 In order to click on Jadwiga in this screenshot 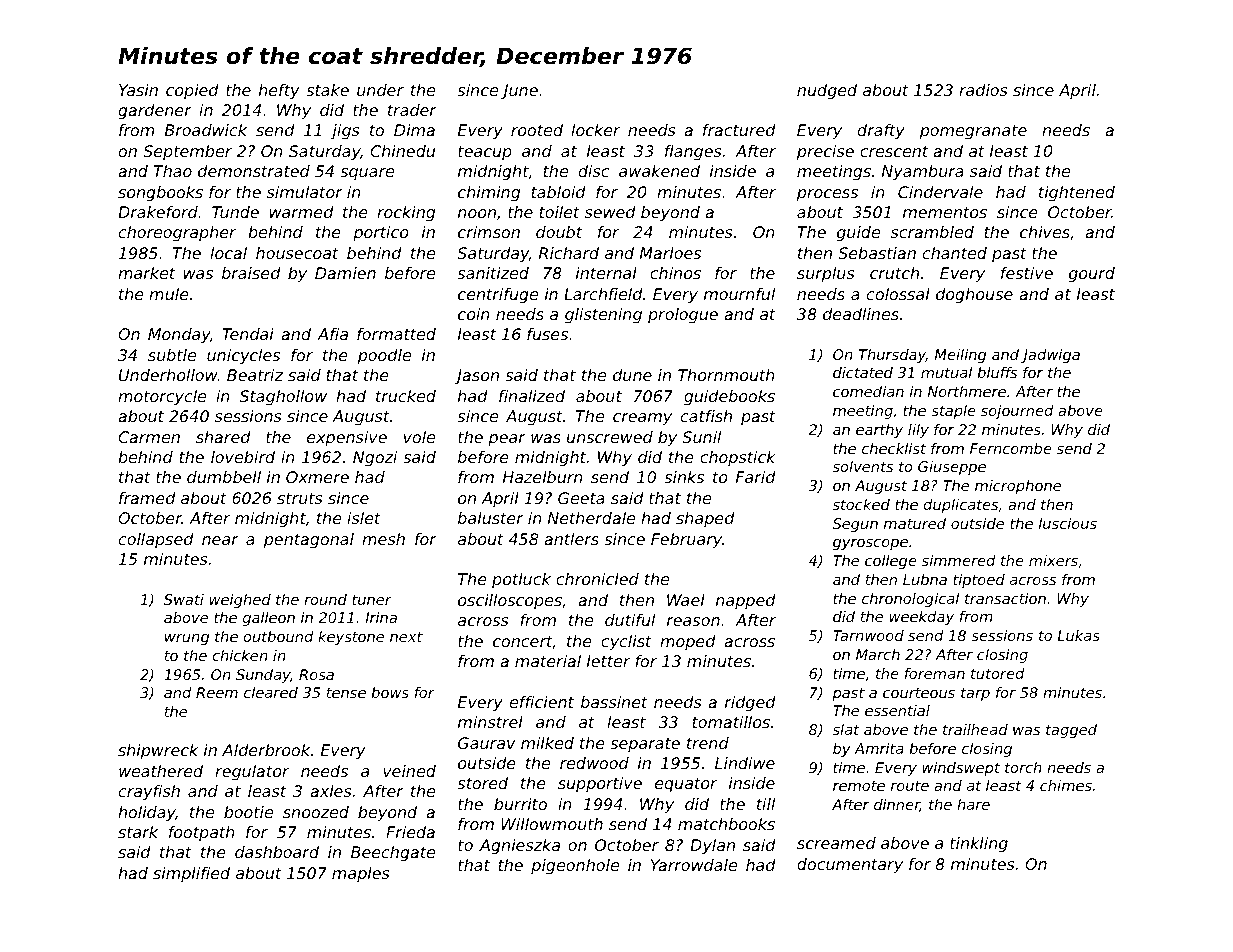, I will do `click(1050, 356)`.
